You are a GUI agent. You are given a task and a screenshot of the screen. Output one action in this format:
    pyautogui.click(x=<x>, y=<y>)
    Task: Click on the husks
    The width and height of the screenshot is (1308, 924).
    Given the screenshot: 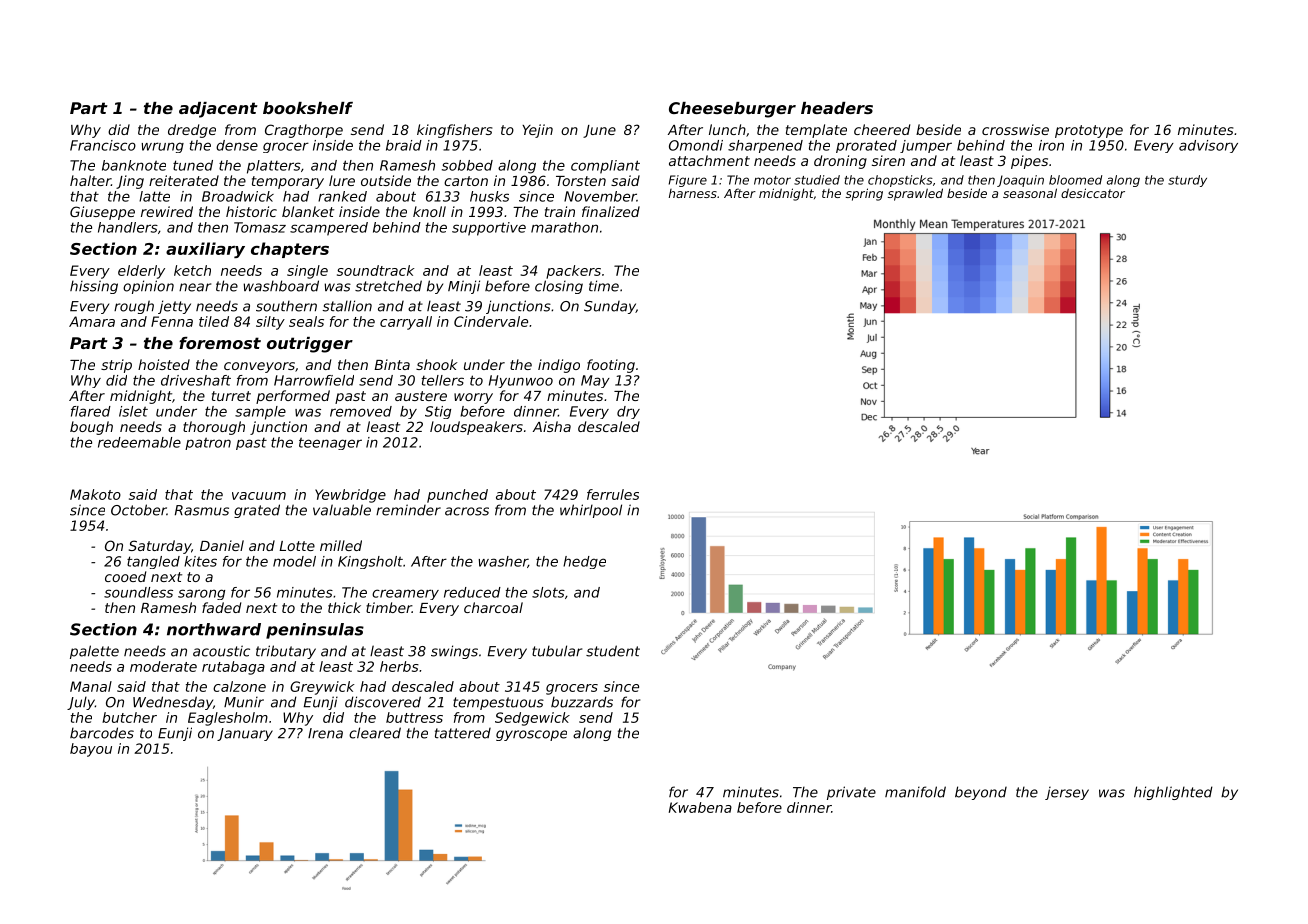 What is the action you would take?
    pyautogui.click(x=489, y=196)
